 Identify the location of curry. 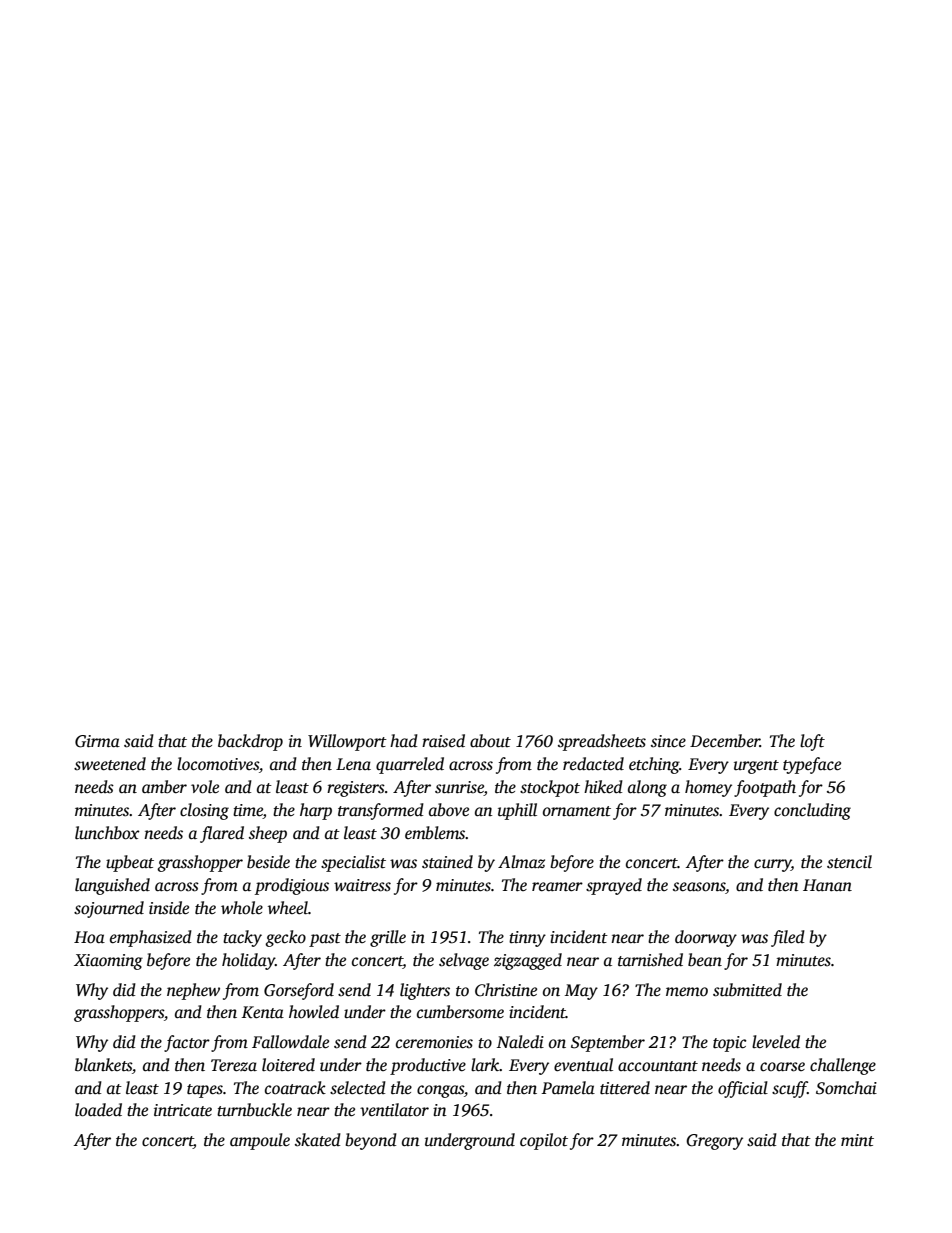
(772, 865).
